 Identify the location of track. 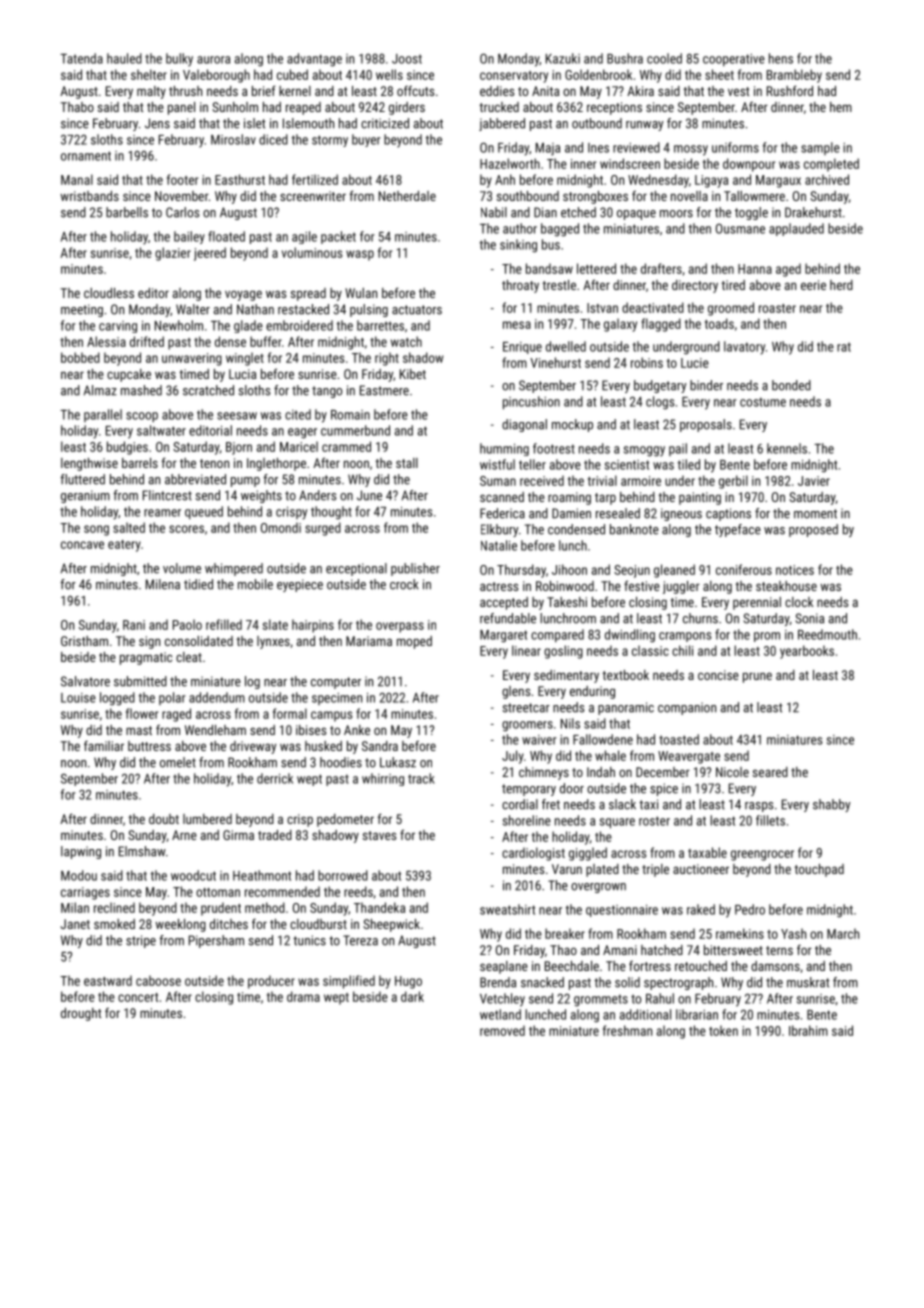
(421, 778).
